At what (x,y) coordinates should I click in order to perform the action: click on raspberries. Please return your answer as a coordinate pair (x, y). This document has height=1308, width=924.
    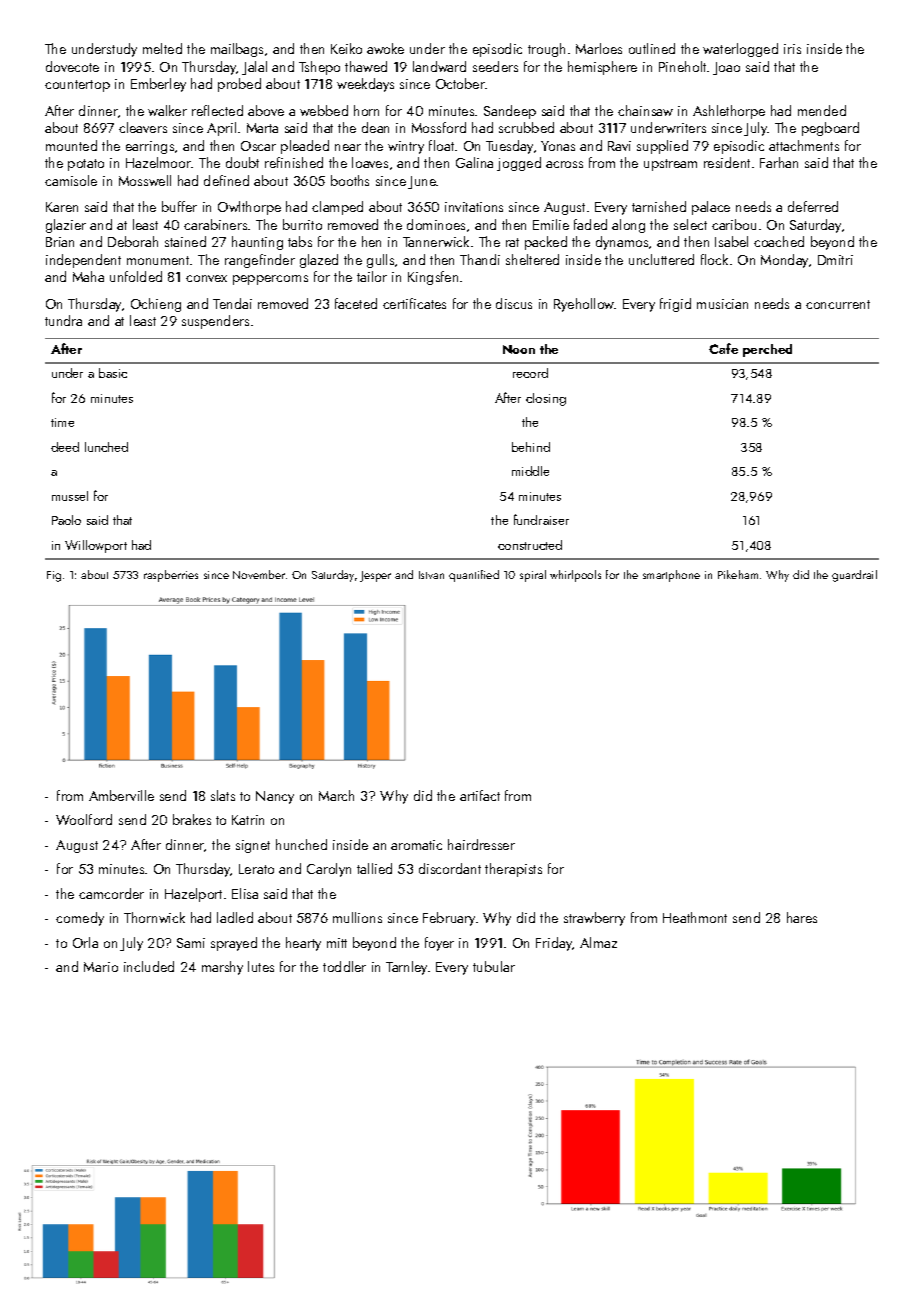
    Looking at the image, I should click on (171, 576).
